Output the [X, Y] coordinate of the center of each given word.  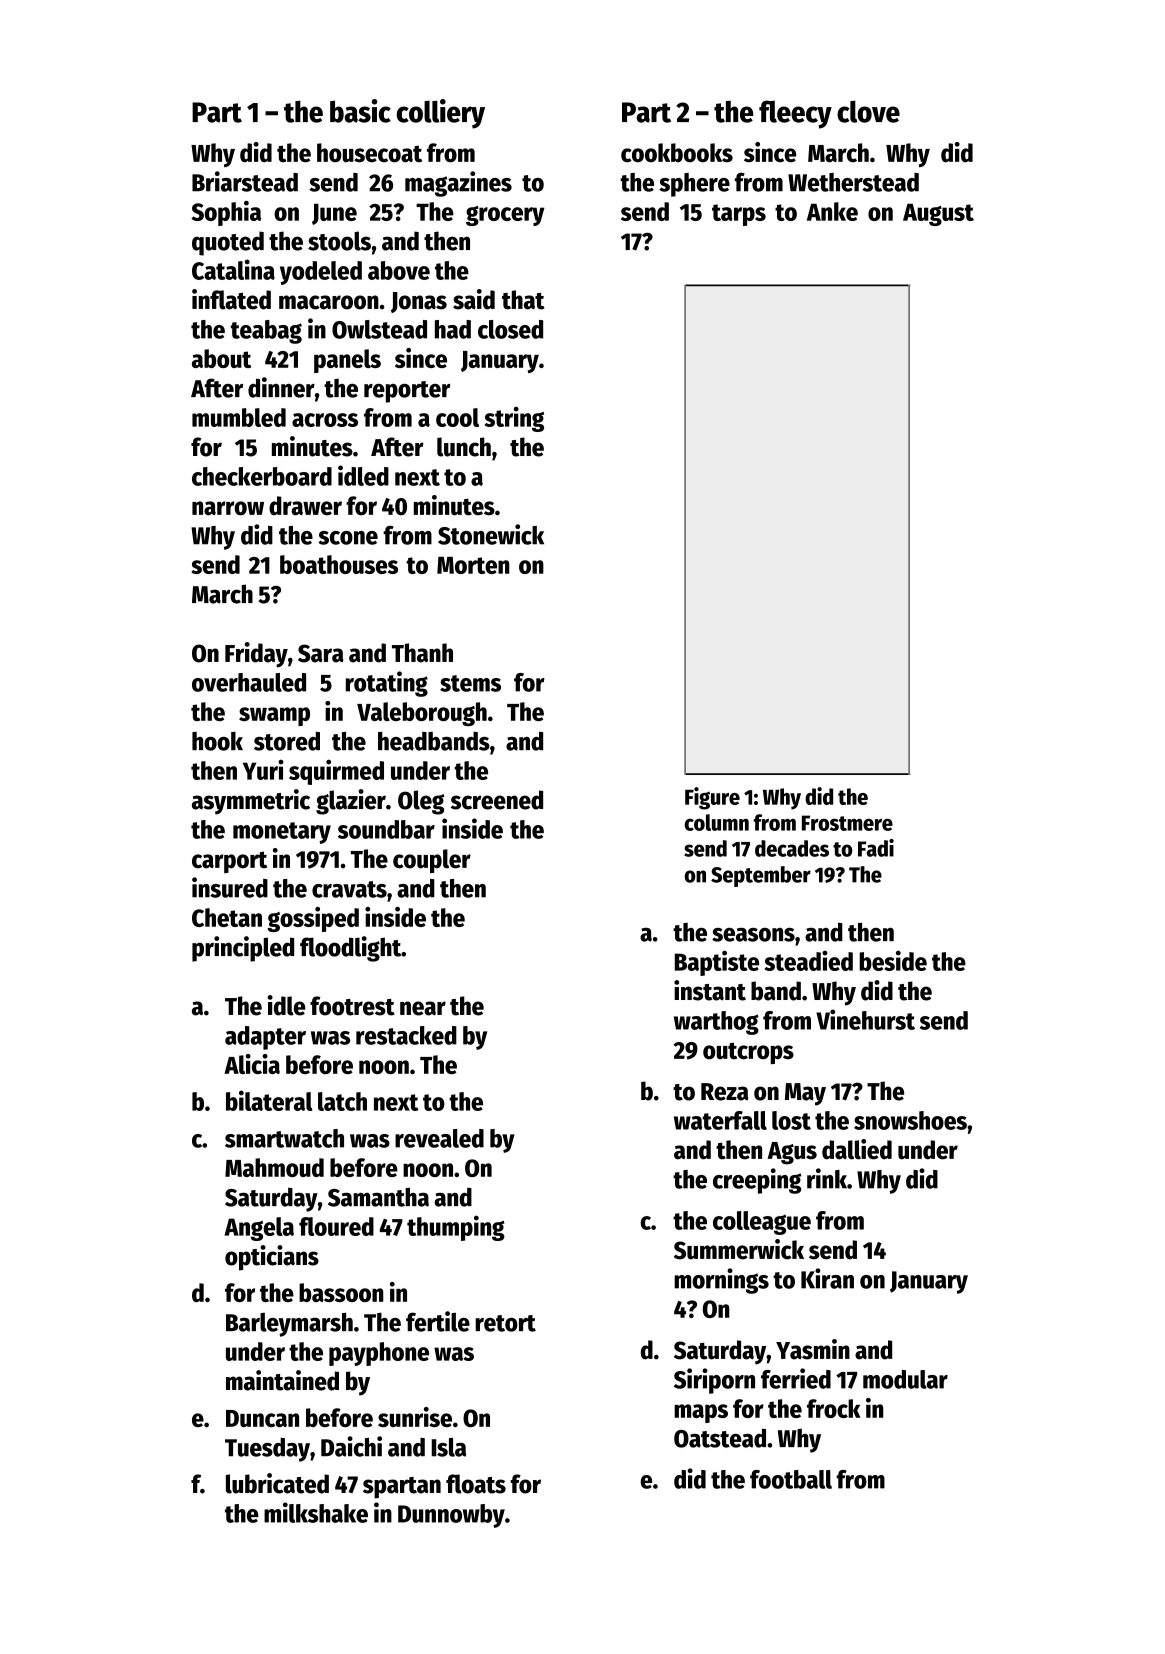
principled [243, 949]
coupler [432, 861]
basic [360, 111]
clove [868, 111]
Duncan [262, 1418]
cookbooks [677, 153]
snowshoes [910, 1120]
